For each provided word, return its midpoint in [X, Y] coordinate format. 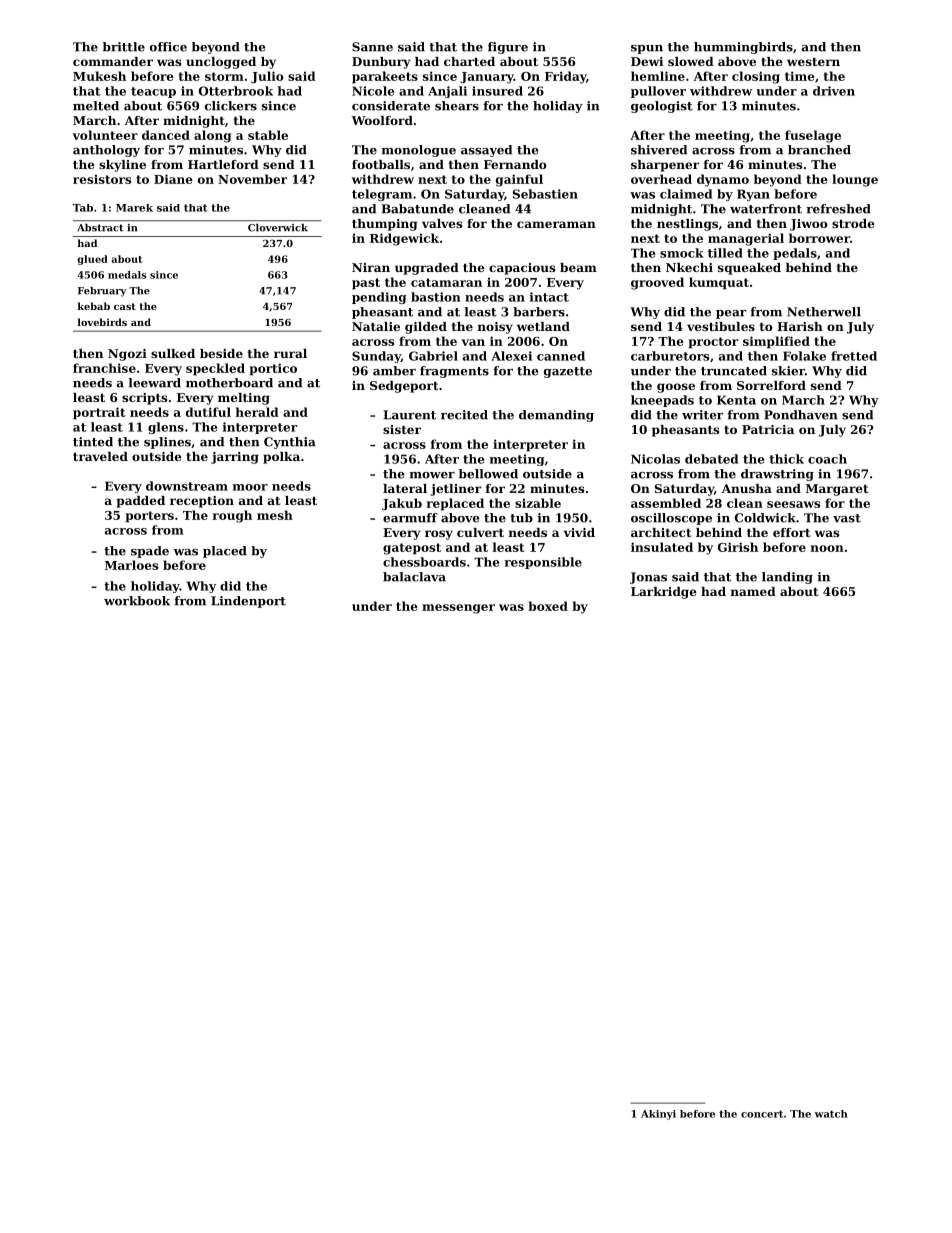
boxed [548, 606]
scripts [144, 399]
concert [762, 1114]
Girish [738, 547]
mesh [275, 515]
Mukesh [99, 76]
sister [402, 429]
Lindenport [248, 602]
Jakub [402, 504]
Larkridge [664, 593]
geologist [662, 107]
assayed [486, 151]
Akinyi [658, 1115]
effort [791, 532]
